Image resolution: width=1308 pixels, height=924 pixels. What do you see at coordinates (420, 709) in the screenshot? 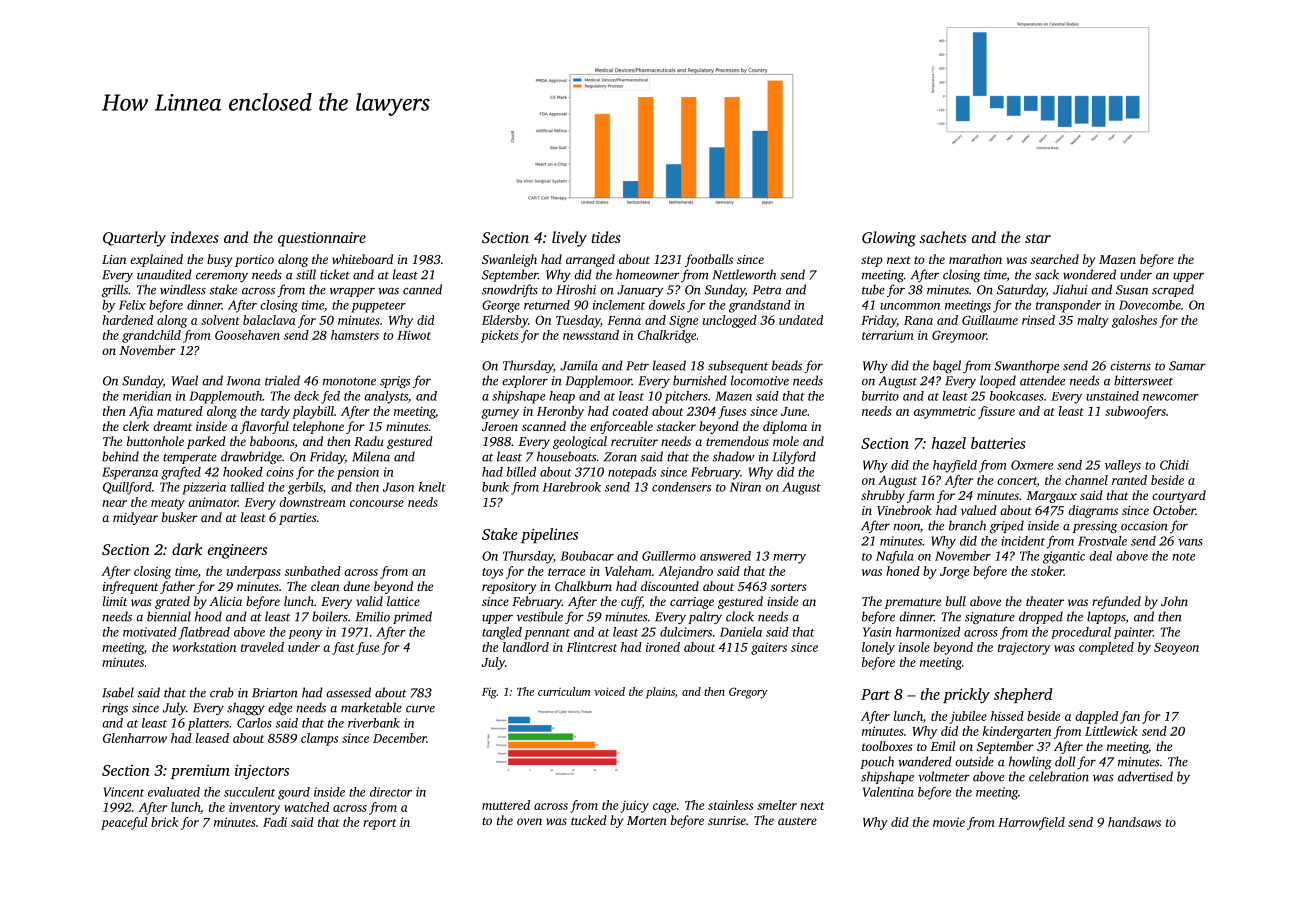
I see `curve` at bounding box center [420, 709].
